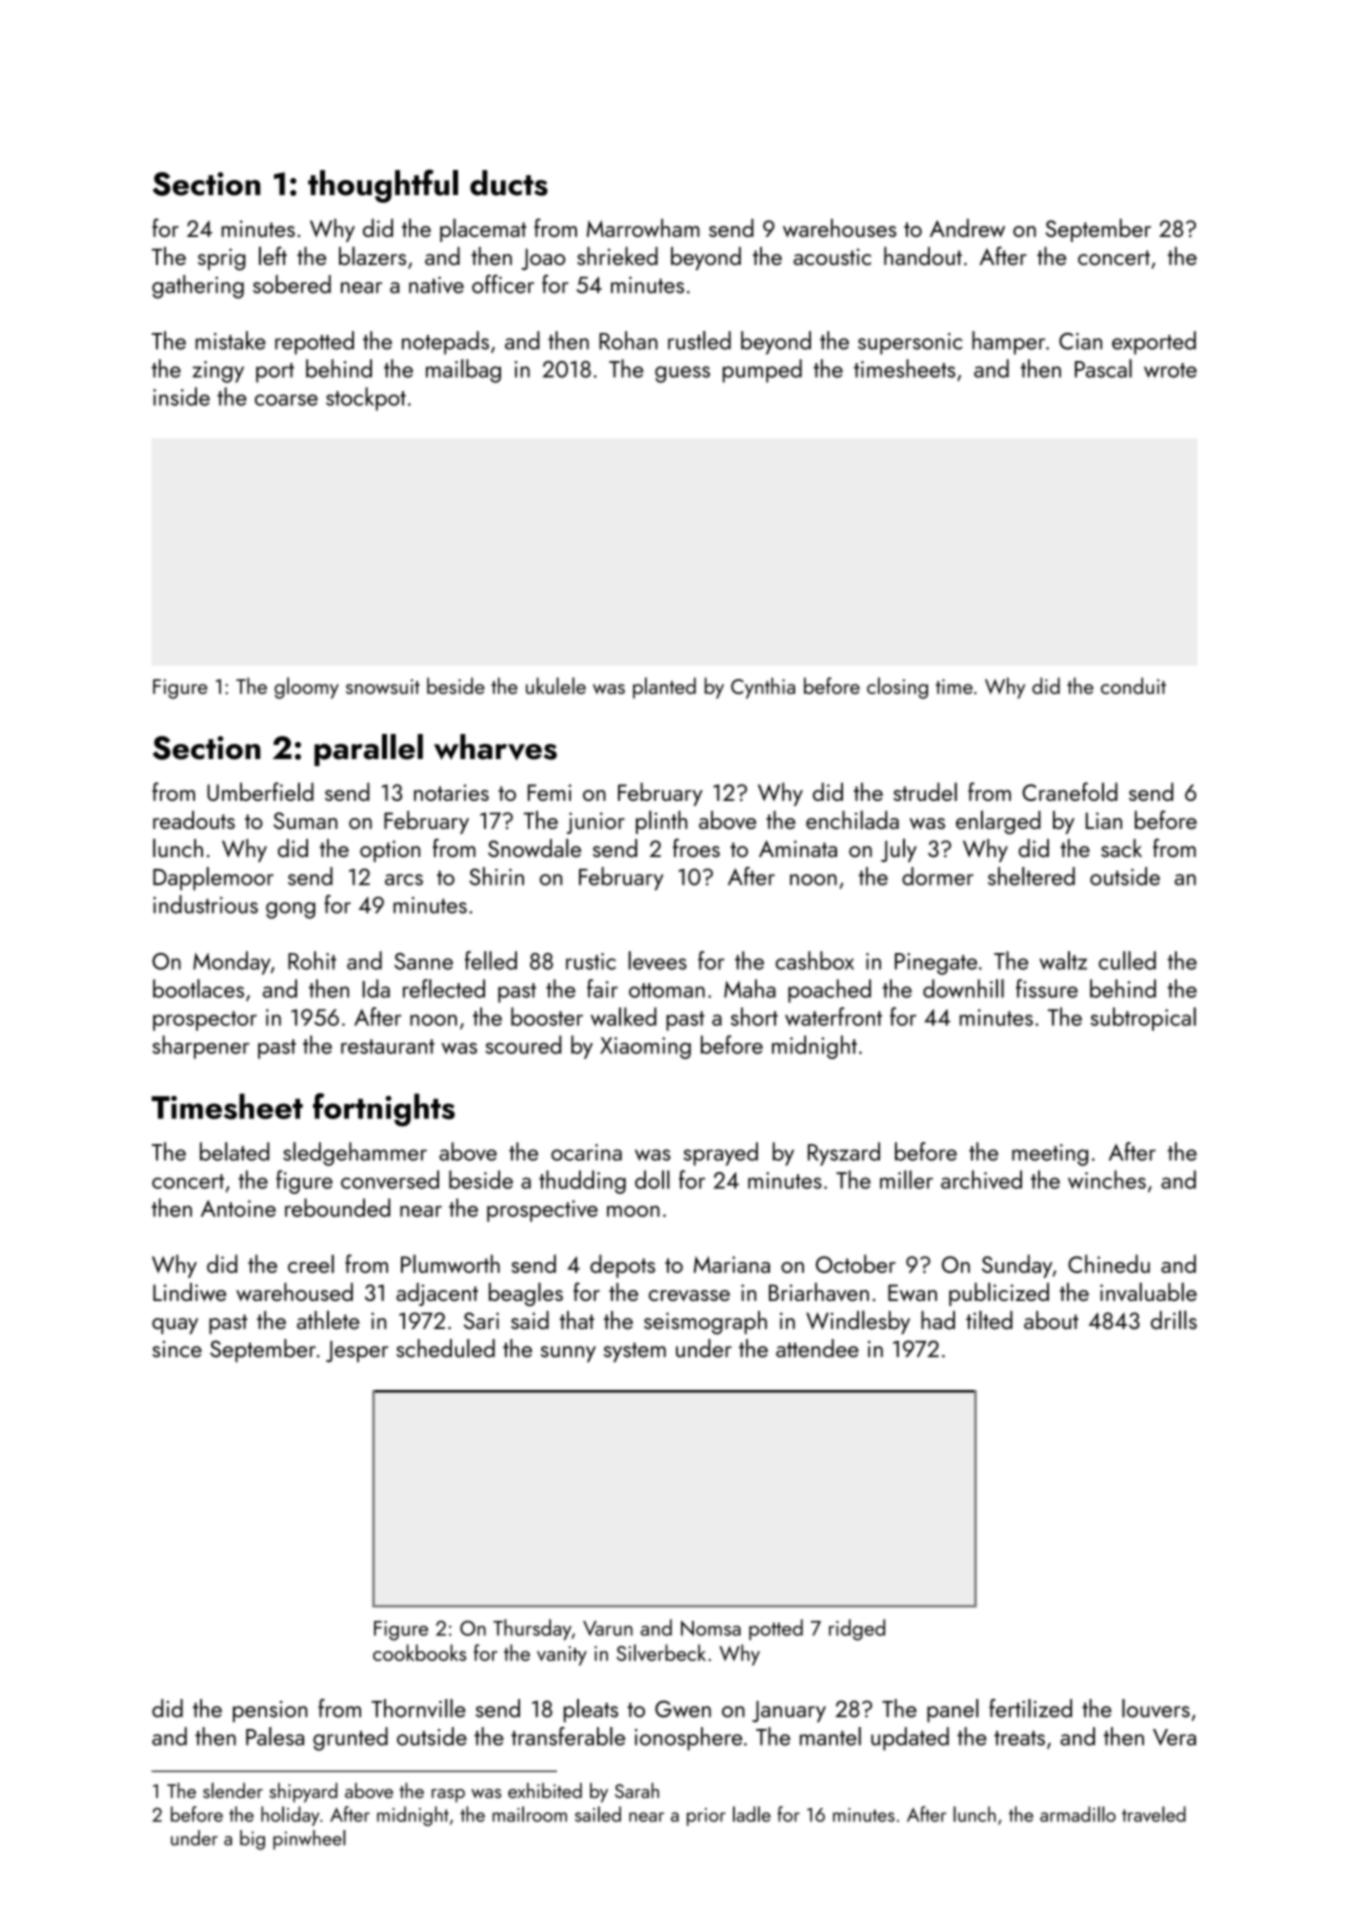 Image resolution: width=1349 pixels, height=1907 pixels. Describe the element at coordinates (910, 1739) in the screenshot. I see `updated` at that location.
